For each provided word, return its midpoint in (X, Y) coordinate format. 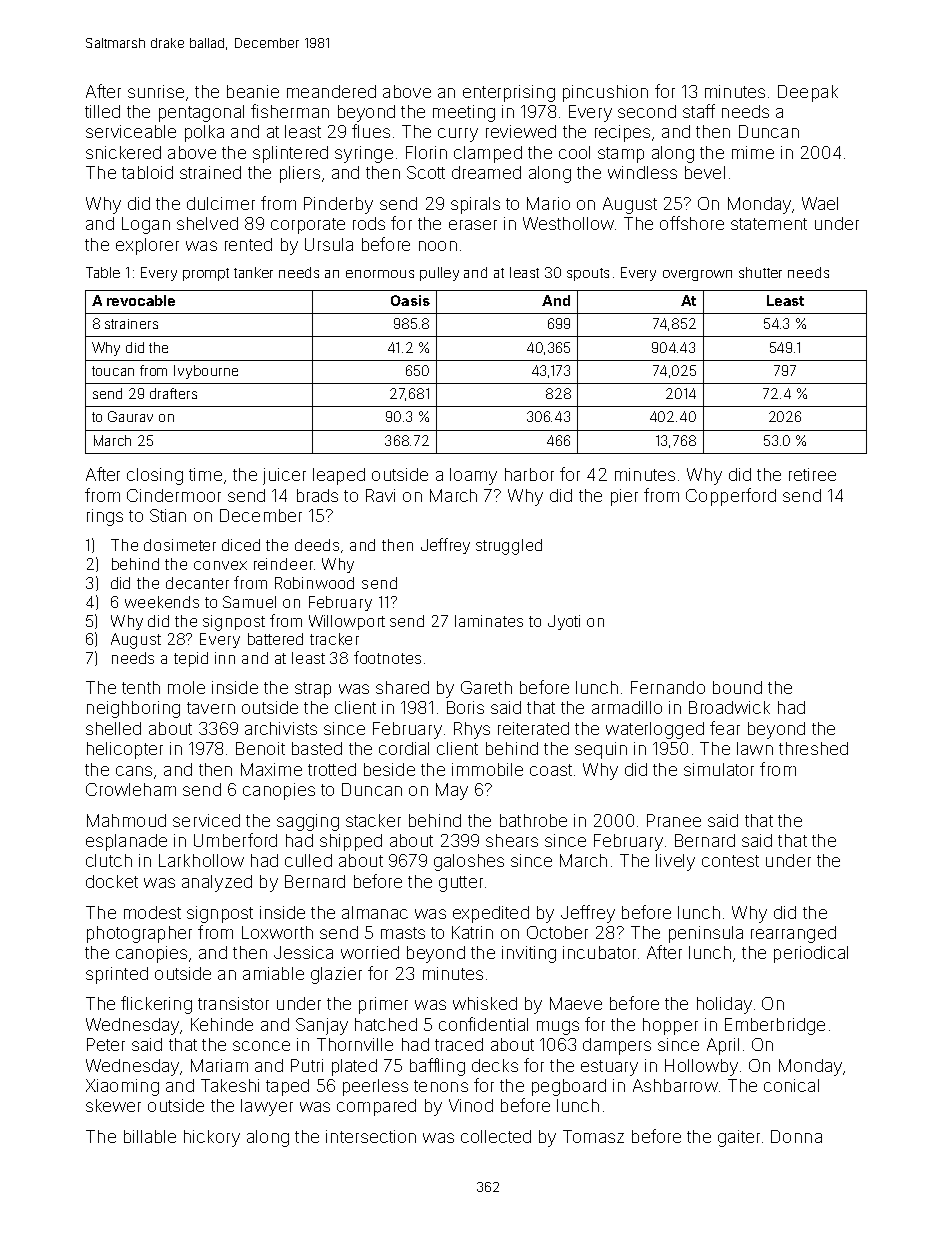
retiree (812, 474)
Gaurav (130, 416)
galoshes (469, 862)
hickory (212, 1138)
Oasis (410, 300)
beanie (253, 91)
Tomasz (593, 1136)
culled (308, 860)
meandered (331, 91)
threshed (813, 748)
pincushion (605, 93)
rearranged (793, 934)
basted (317, 748)
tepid (191, 659)
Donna (796, 1136)
